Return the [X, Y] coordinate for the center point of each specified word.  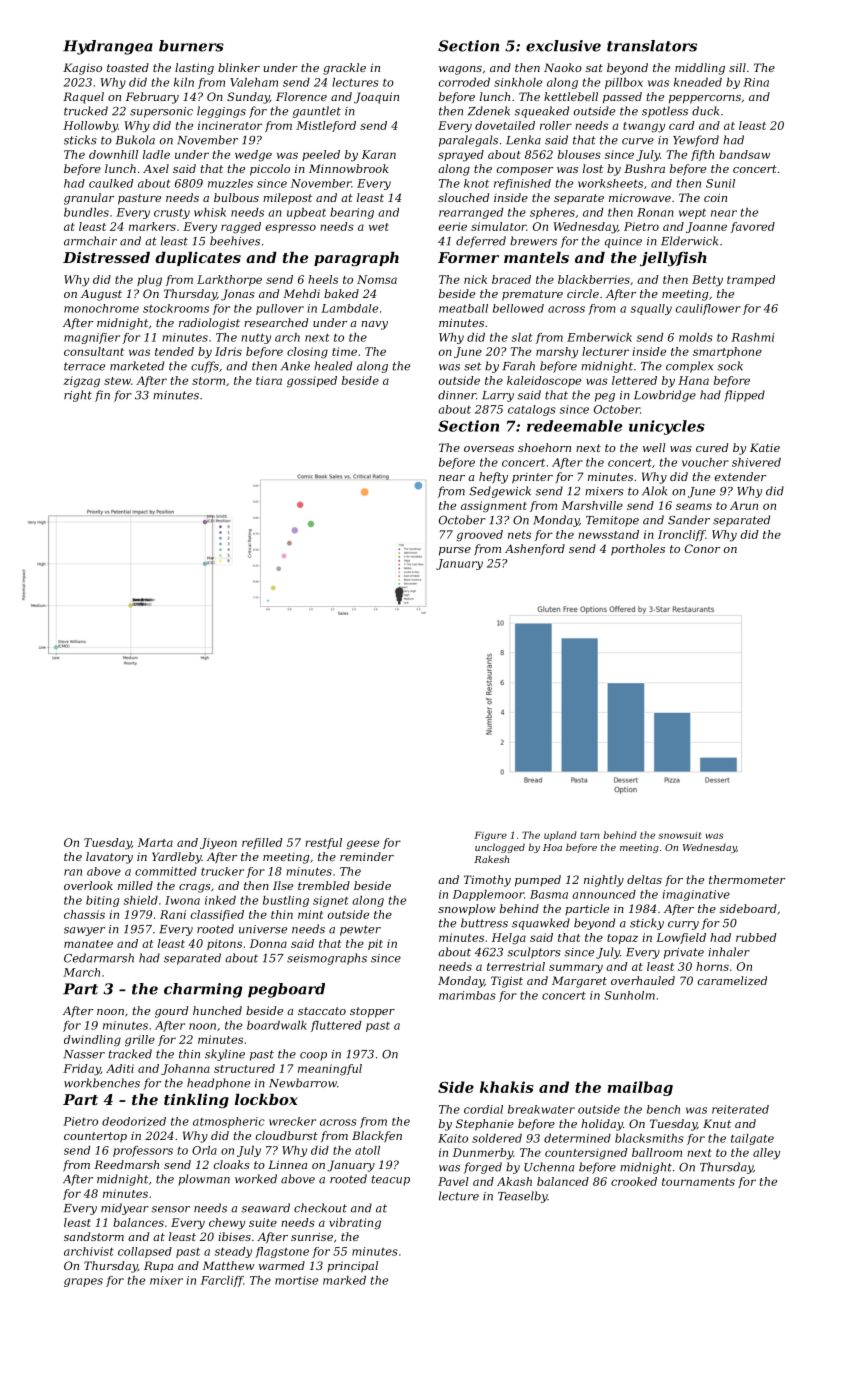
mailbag [640, 1088]
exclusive [563, 46]
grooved [479, 536]
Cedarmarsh [99, 958]
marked [344, 1280]
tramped [751, 280]
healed [333, 366]
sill [737, 67]
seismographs [327, 959]
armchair [90, 241]
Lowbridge [665, 396]
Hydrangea [108, 47]
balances [138, 1222]
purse [455, 551]
